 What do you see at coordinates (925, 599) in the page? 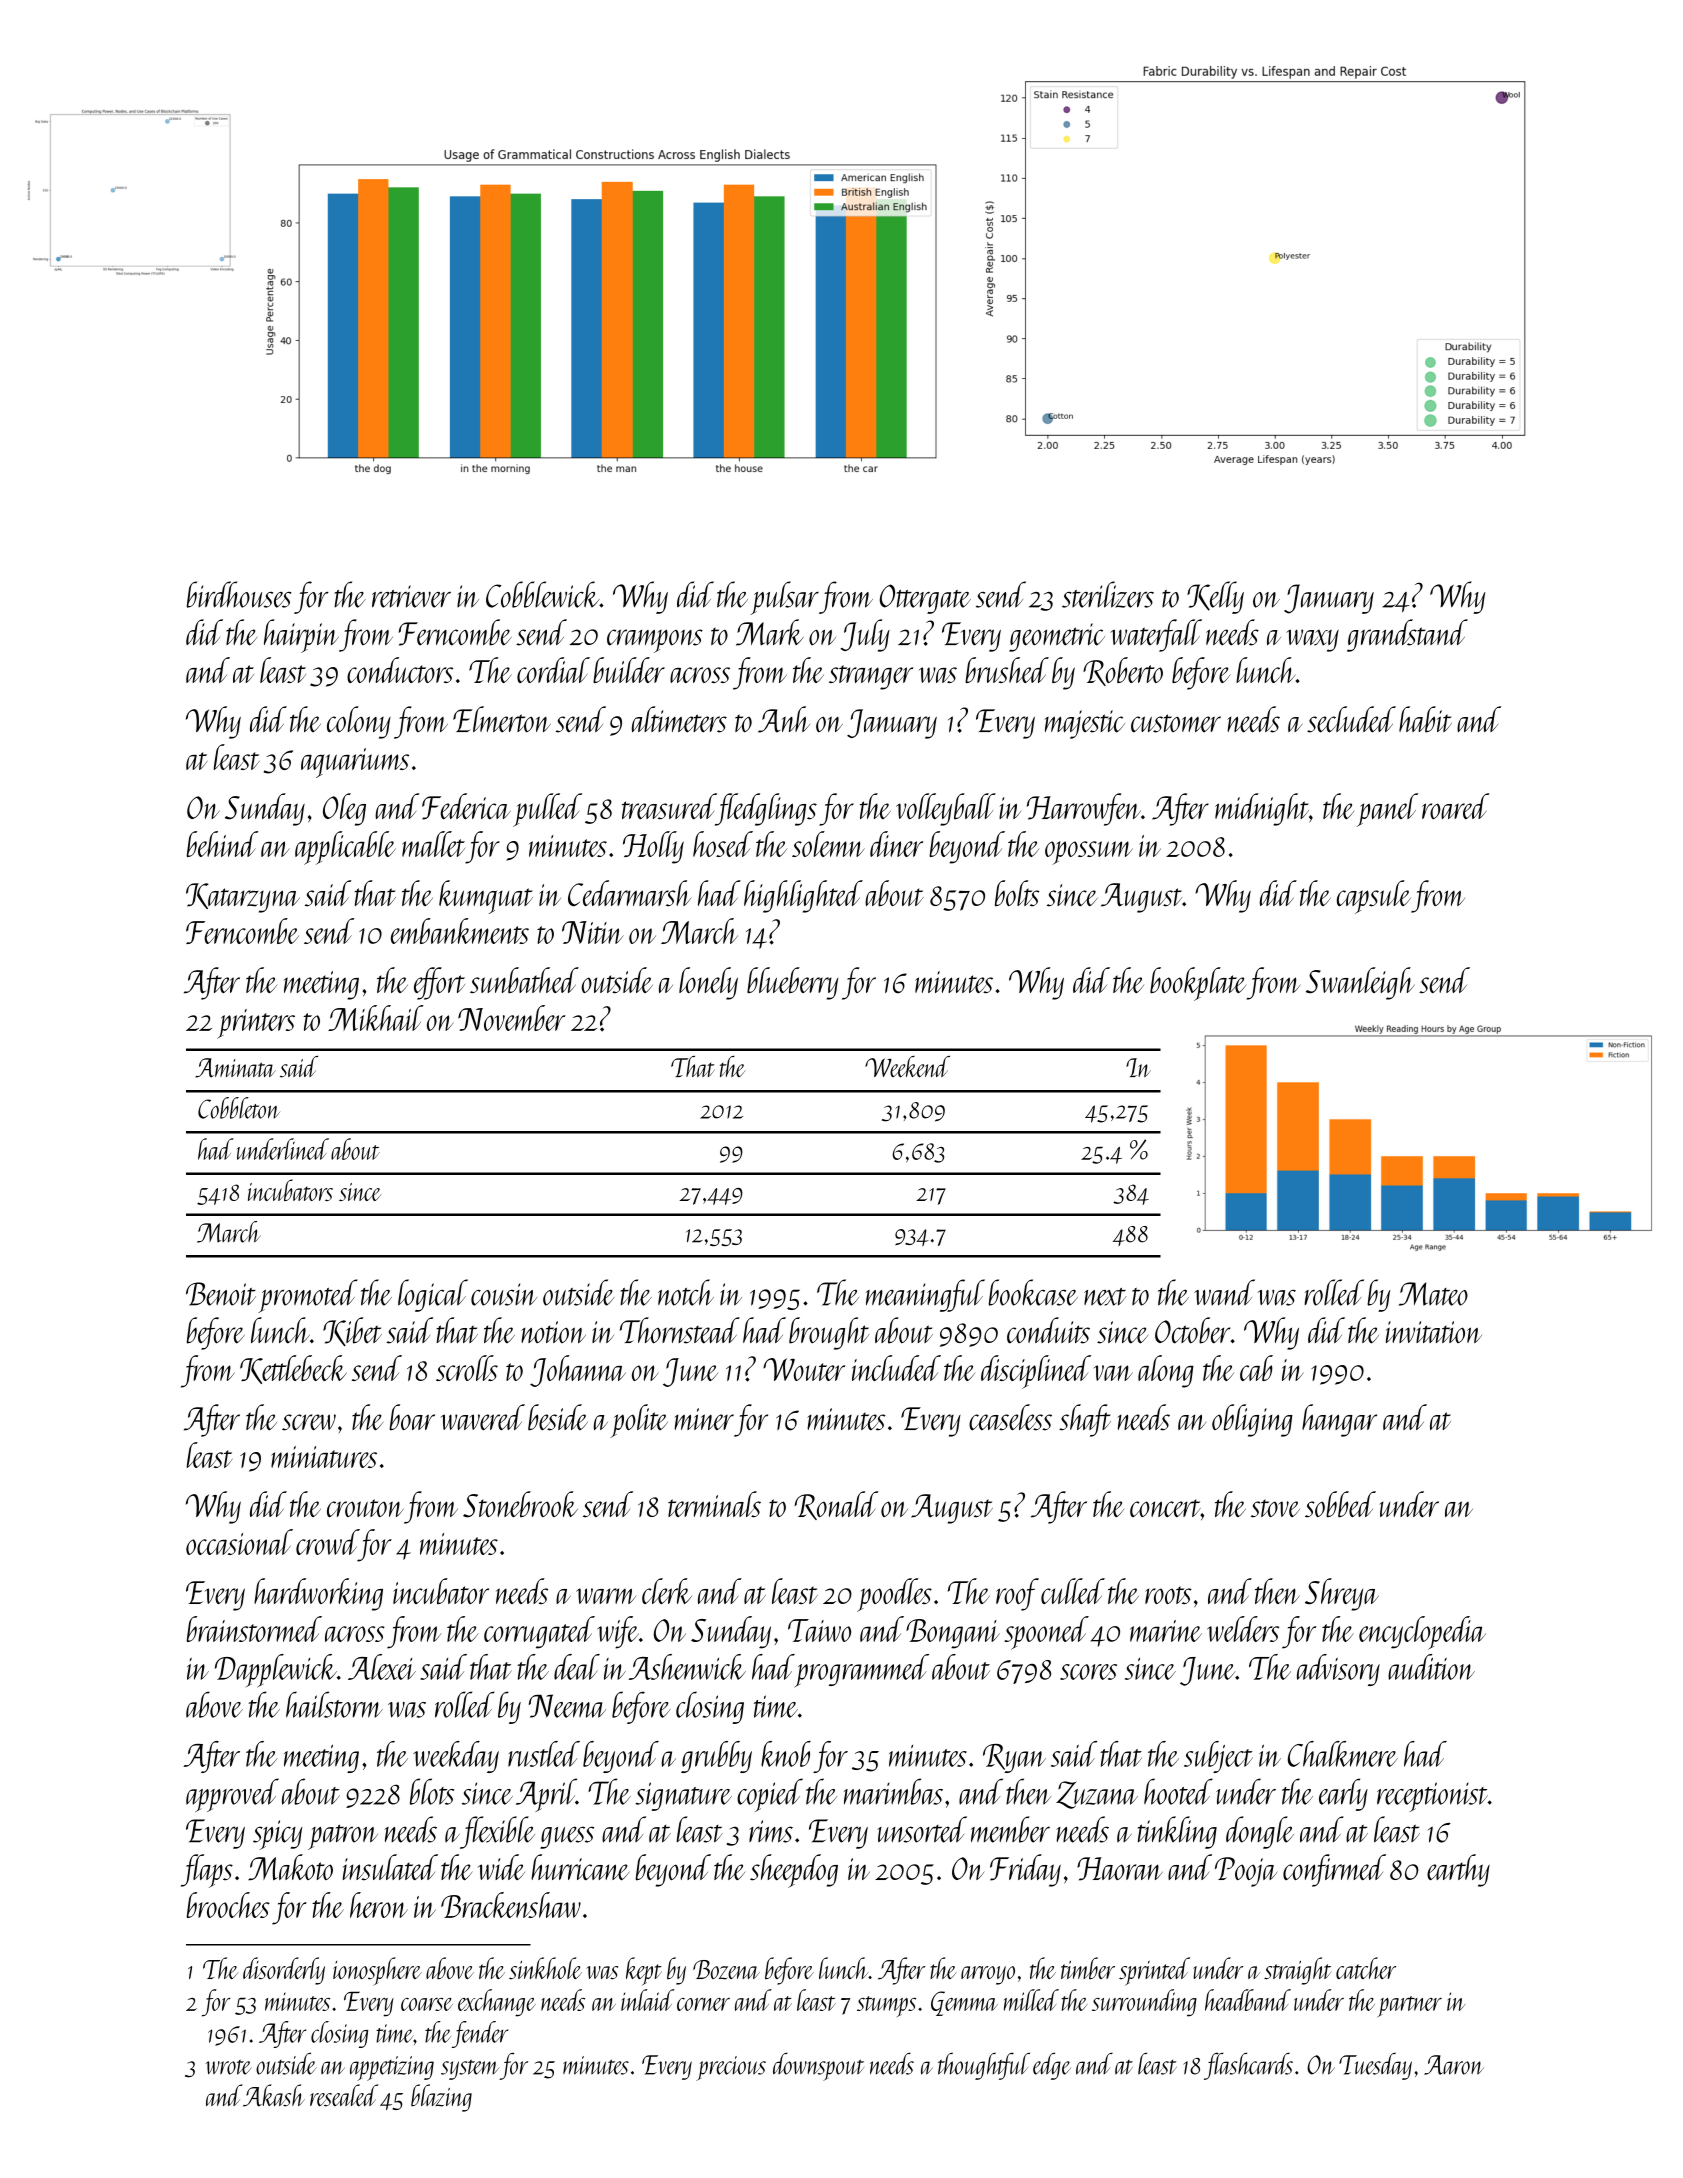
I see `Ottergate` at bounding box center [925, 599].
